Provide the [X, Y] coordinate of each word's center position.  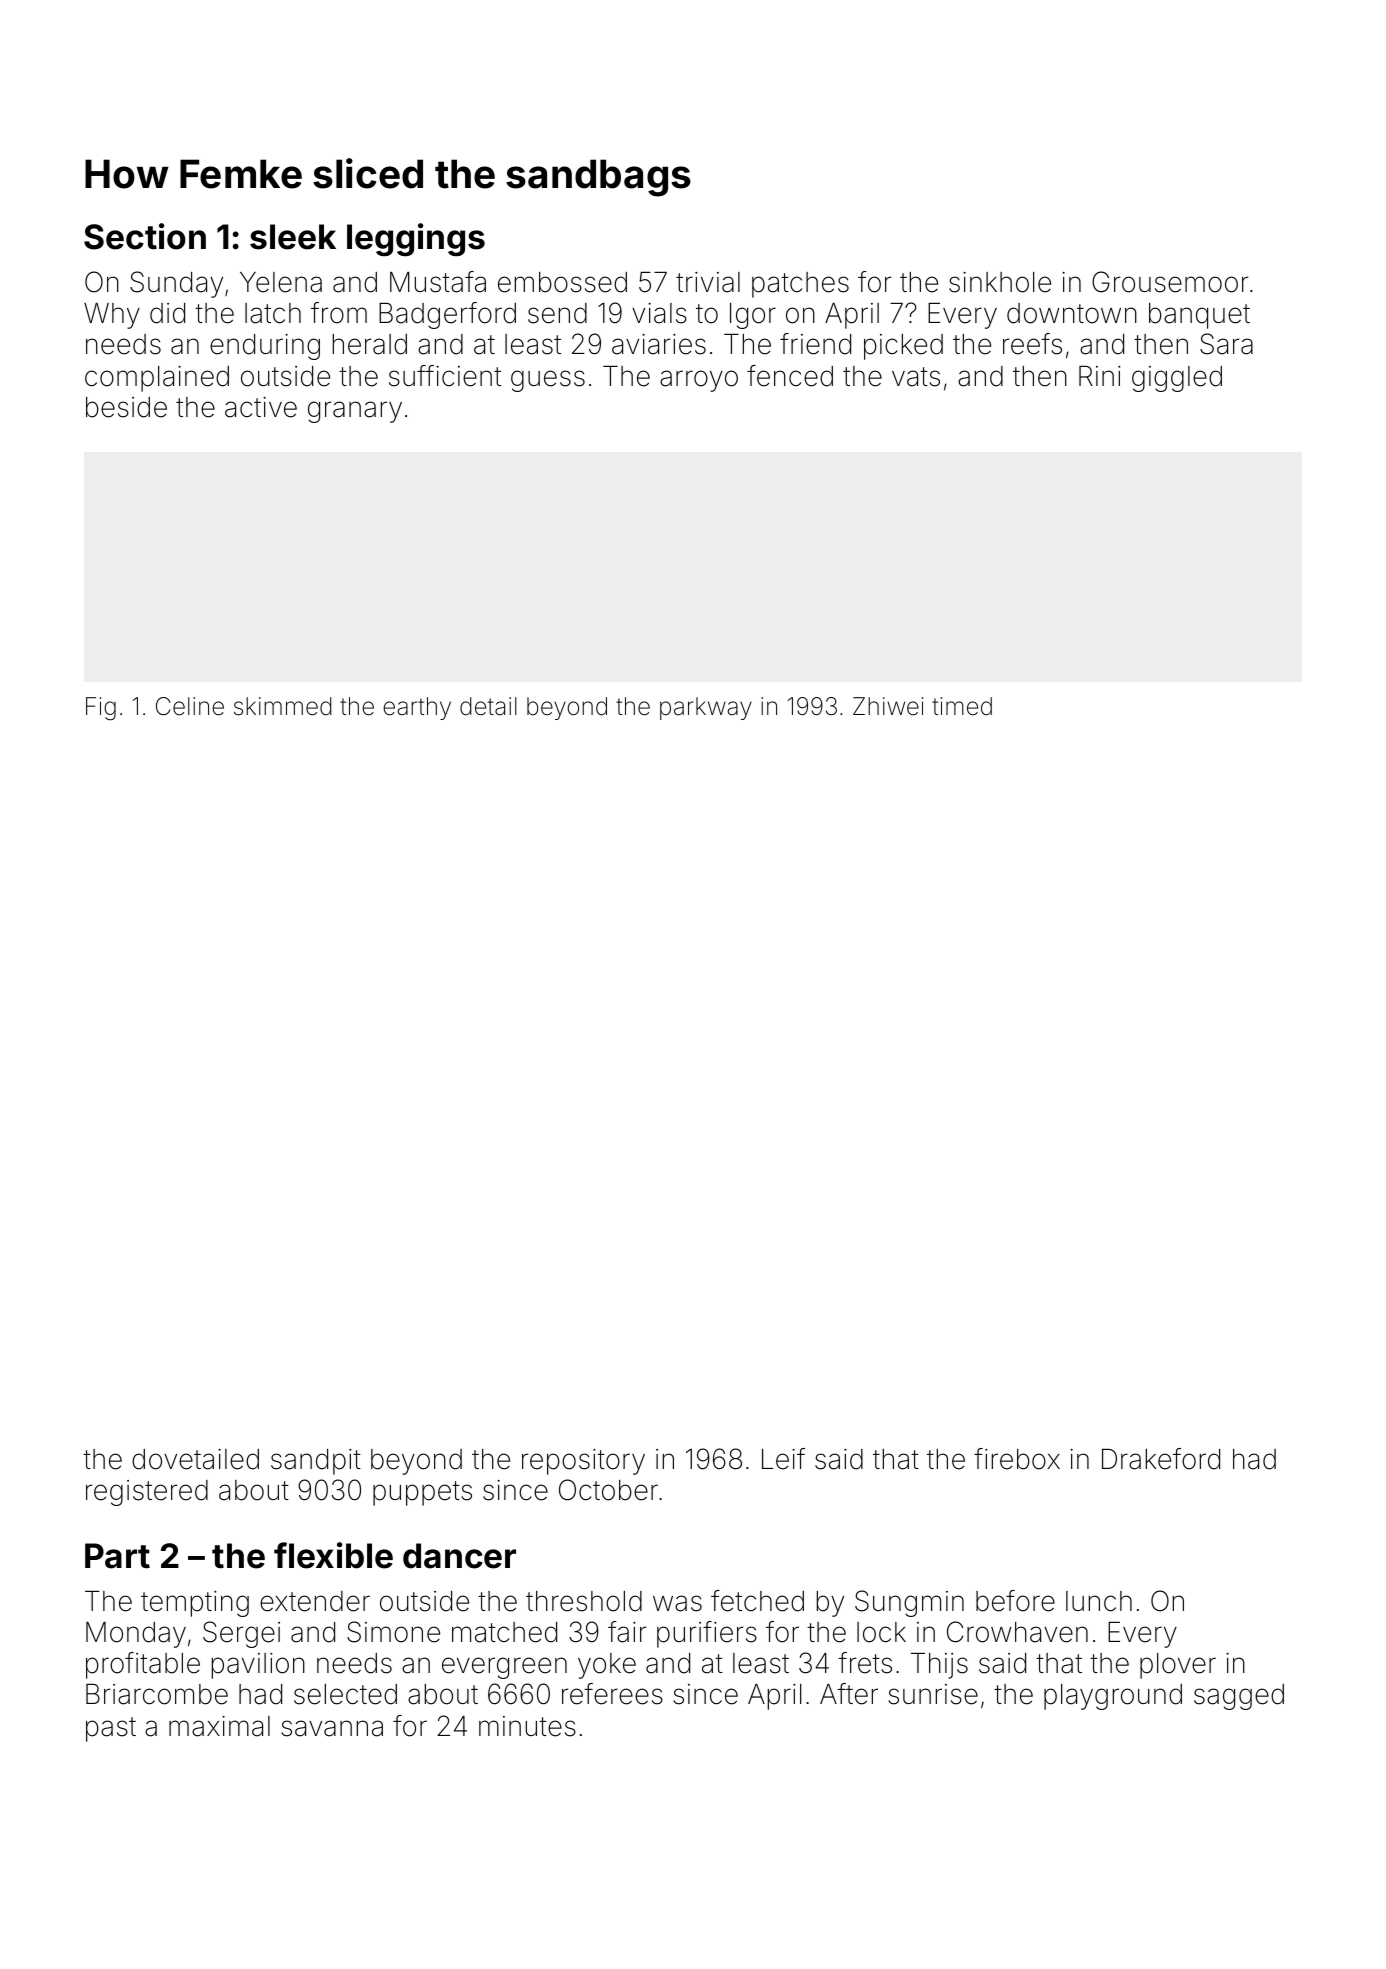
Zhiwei [888, 706]
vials [659, 313]
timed [962, 706]
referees [612, 1694]
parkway [706, 708]
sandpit [316, 1462]
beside [126, 407]
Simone [393, 1632]
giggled [1177, 379]
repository [583, 1462]
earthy [417, 708]
